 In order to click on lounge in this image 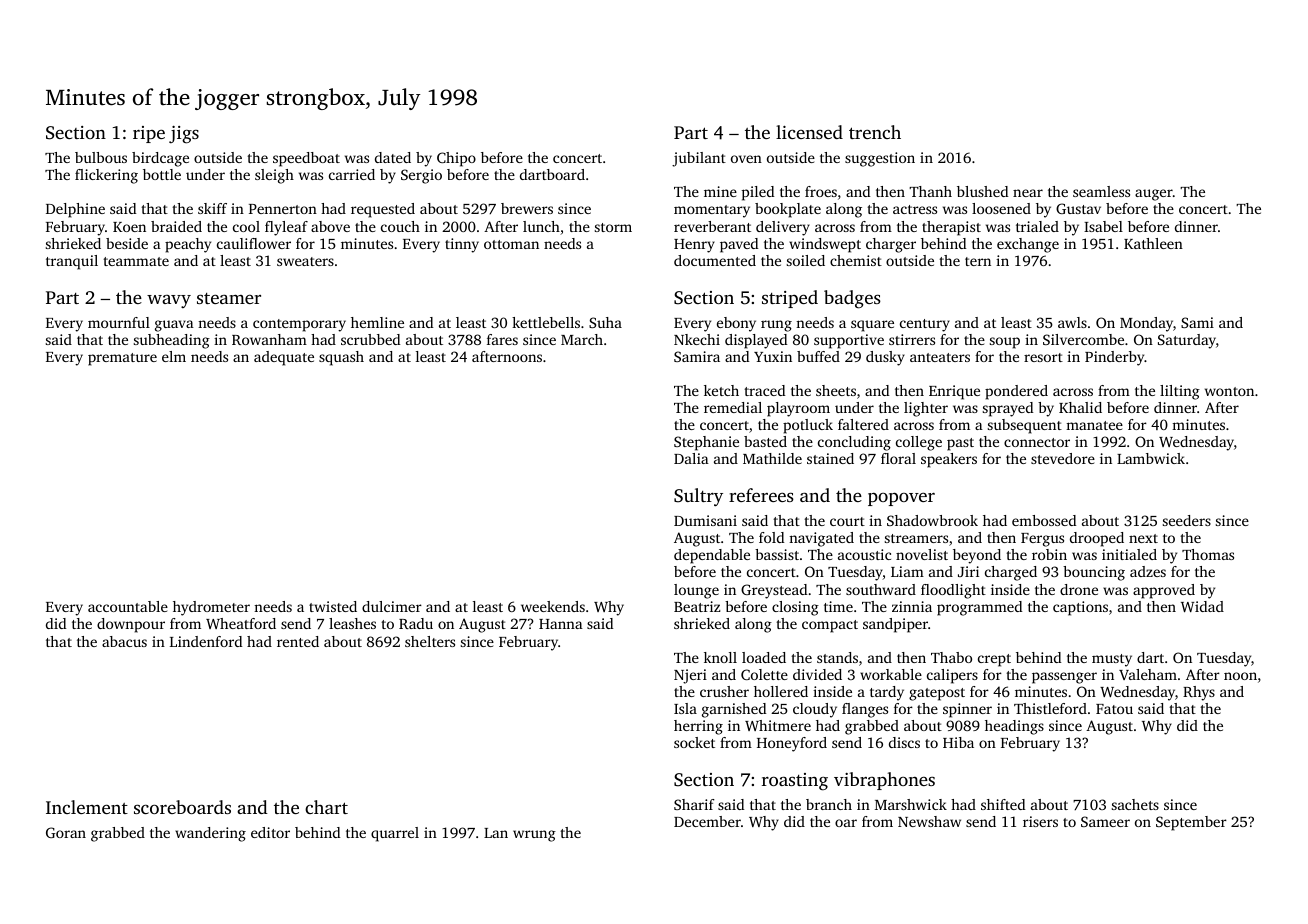, I will do `click(696, 591)`.
